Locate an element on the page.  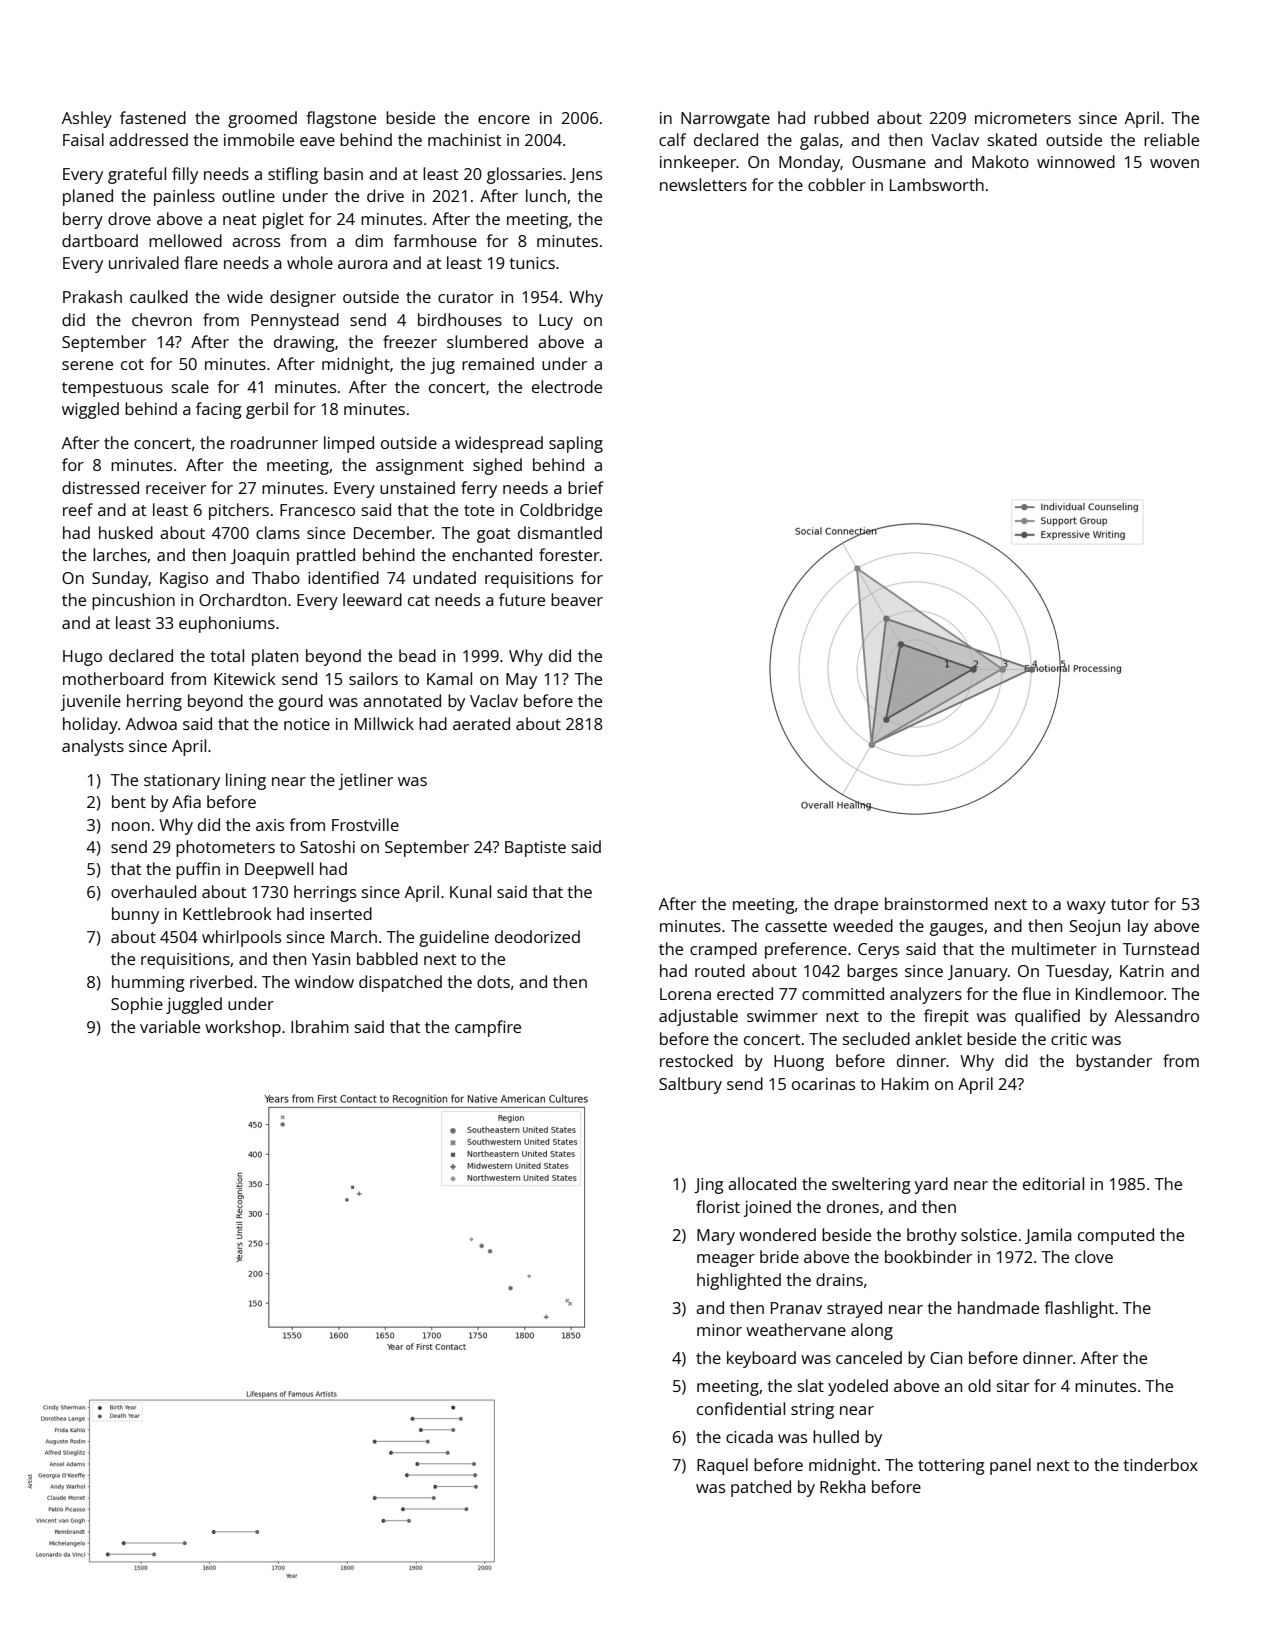
cicada is located at coordinates (749, 1436).
